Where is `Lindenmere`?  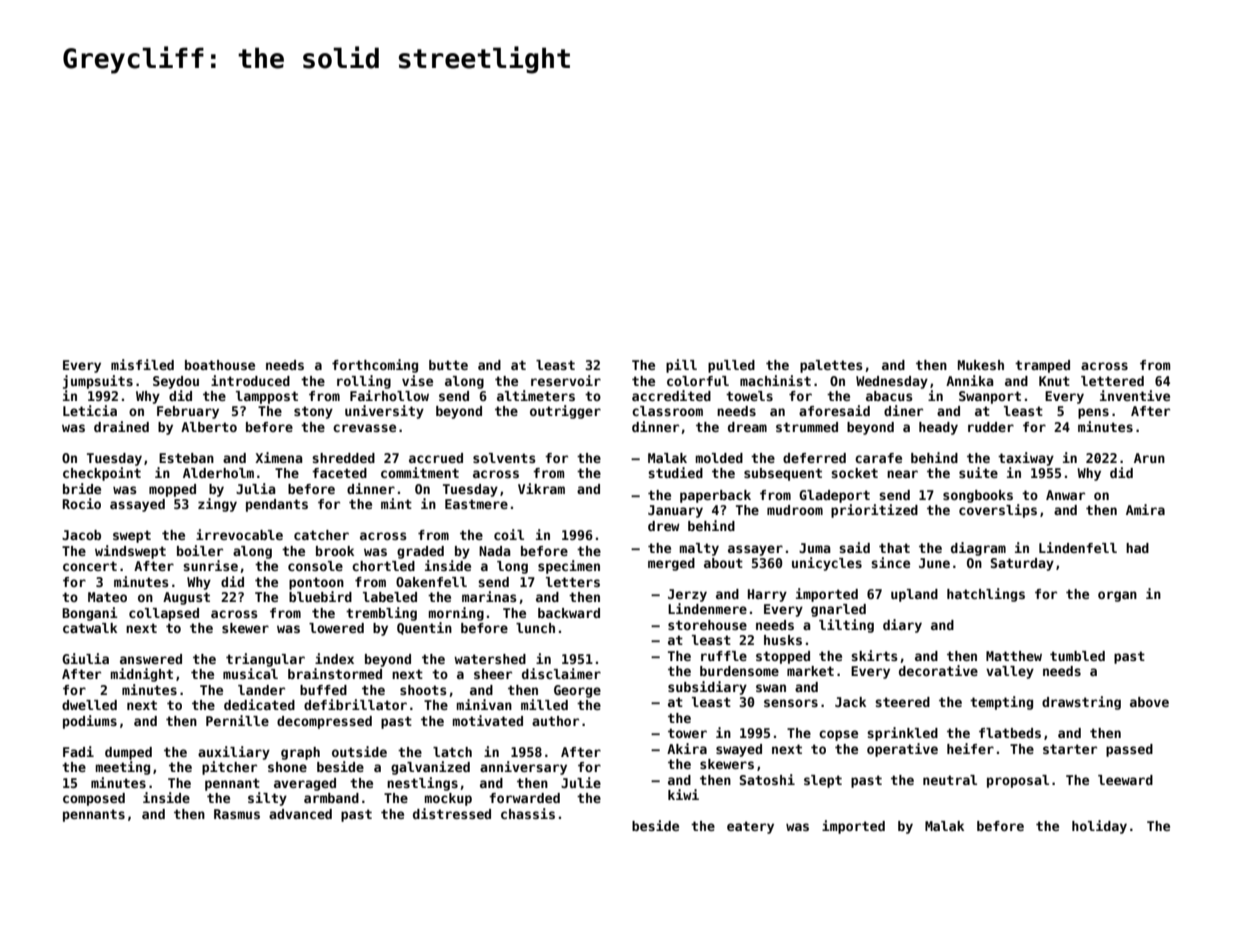
Lindenmere is located at coordinates (707, 608).
